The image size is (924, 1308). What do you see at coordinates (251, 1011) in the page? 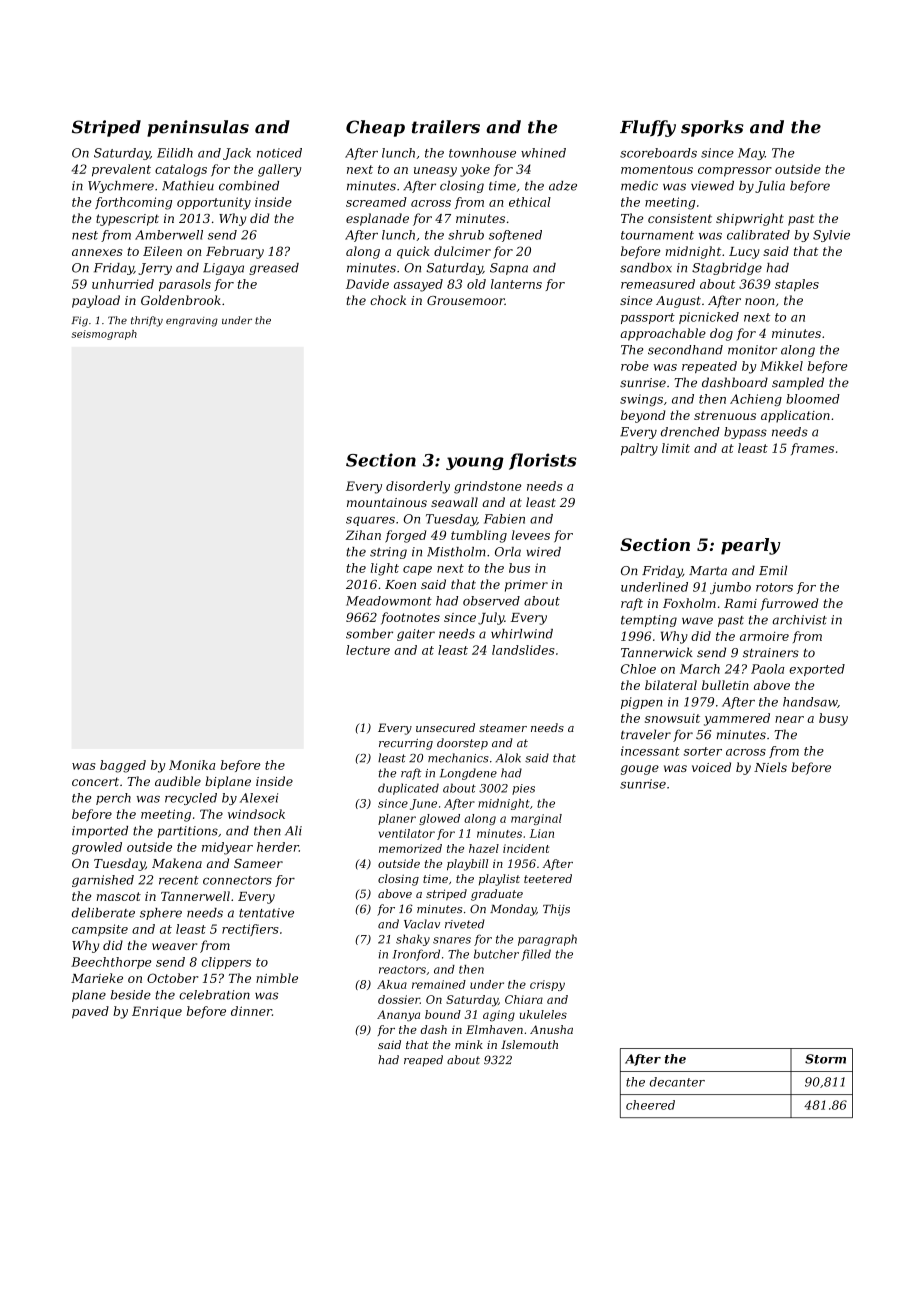
I see `dinner` at bounding box center [251, 1011].
